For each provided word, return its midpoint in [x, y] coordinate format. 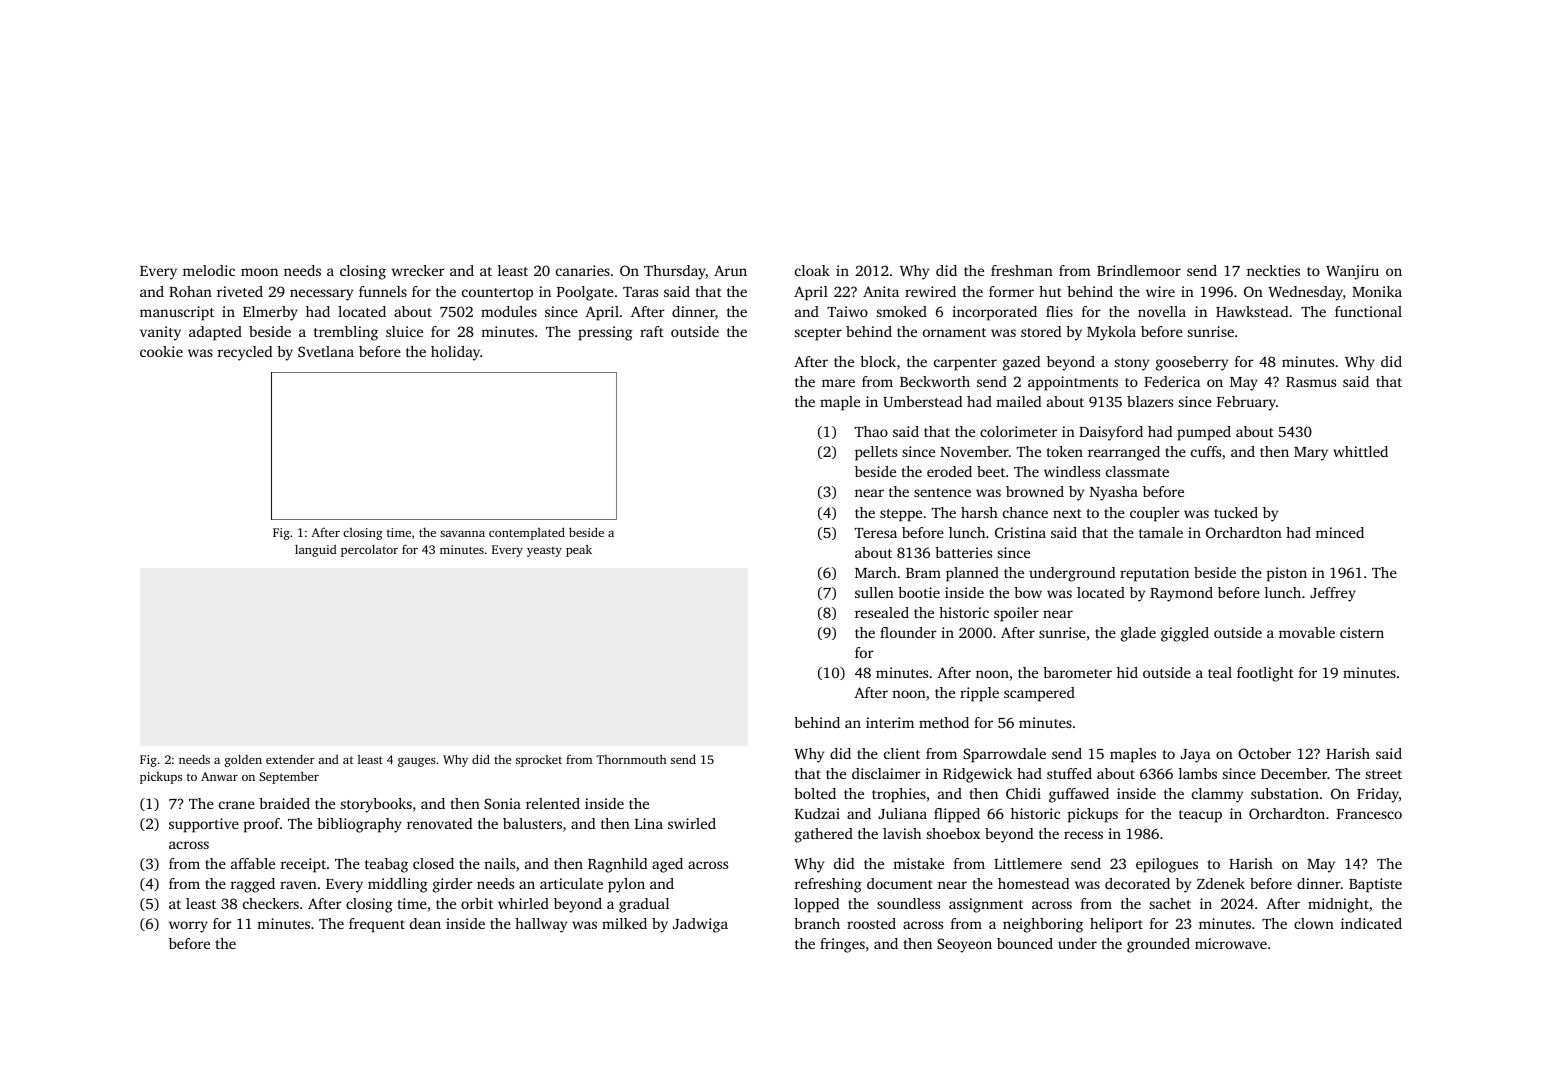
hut [1050, 291]
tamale [1161, 532]
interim [890, 722]
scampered [1039, 694]
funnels [383, 291]
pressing [605, 333]
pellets [876, 453]
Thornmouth [631, 759]
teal [1220, 672]
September [289, 777]
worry [188, 927]
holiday [455, 353]
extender [290, 759]
